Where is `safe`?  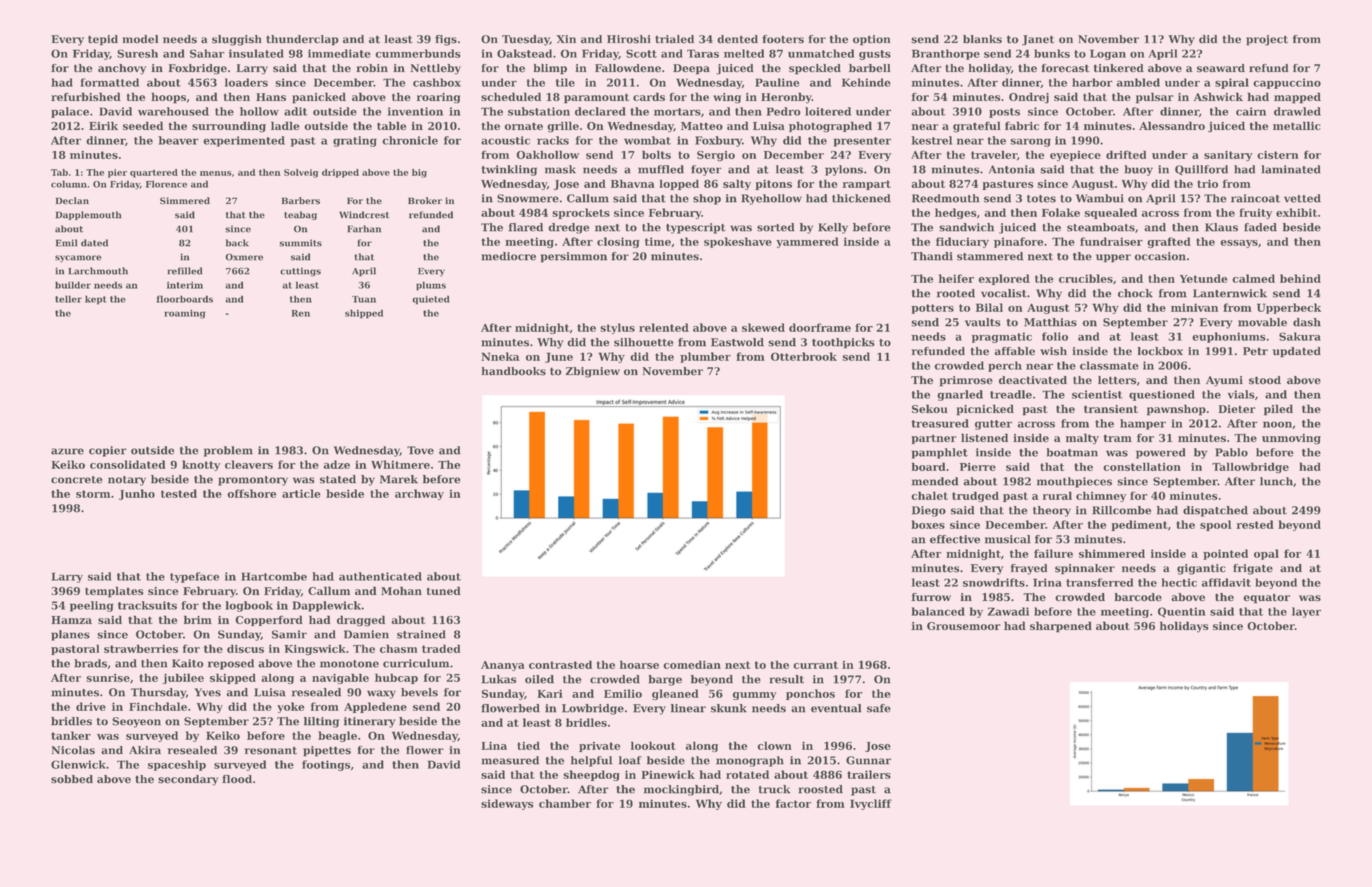
safe is located at coordinates (879, 708).
